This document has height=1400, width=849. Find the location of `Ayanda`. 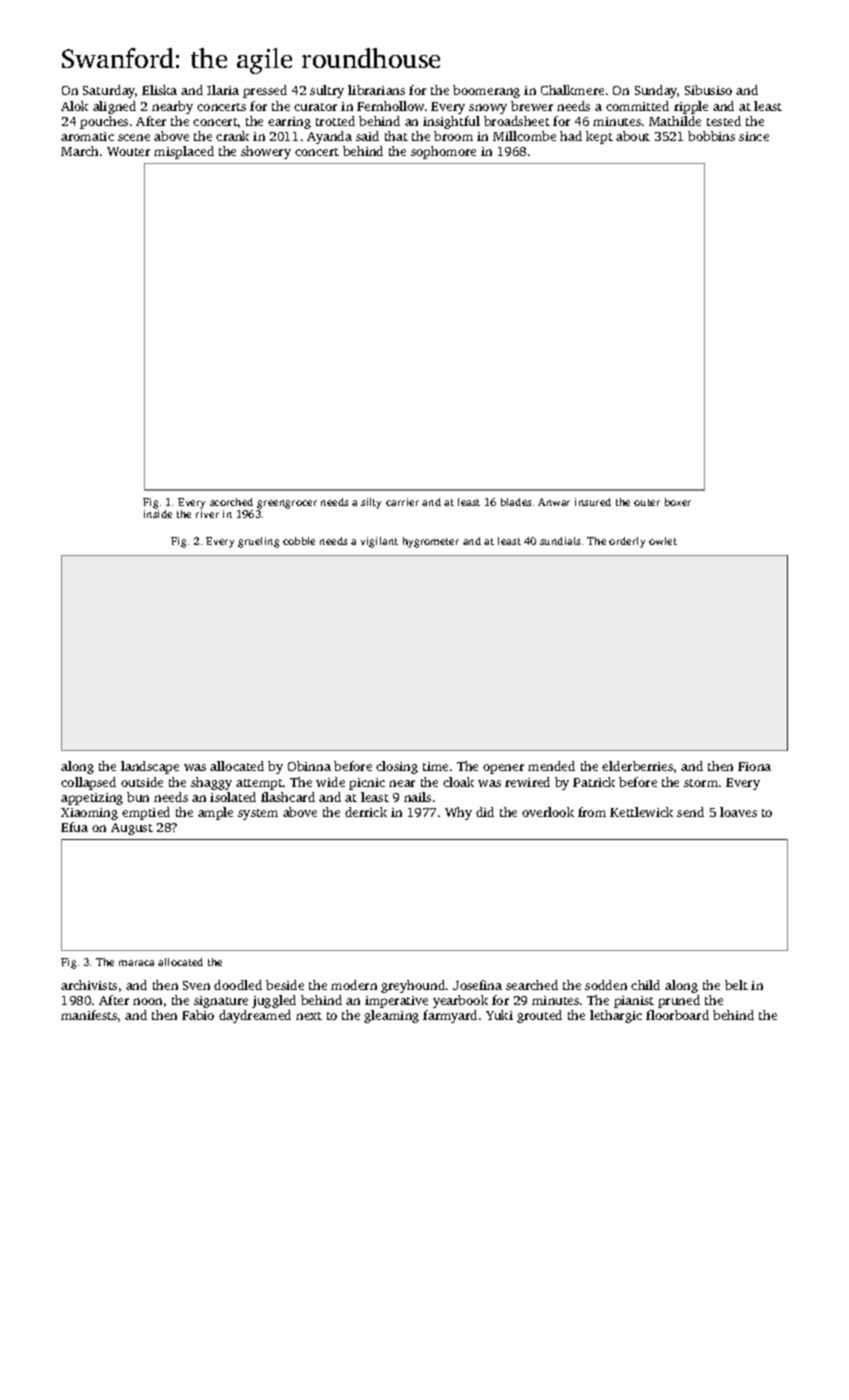

Ayanda is located at coordinates (329, 137).
